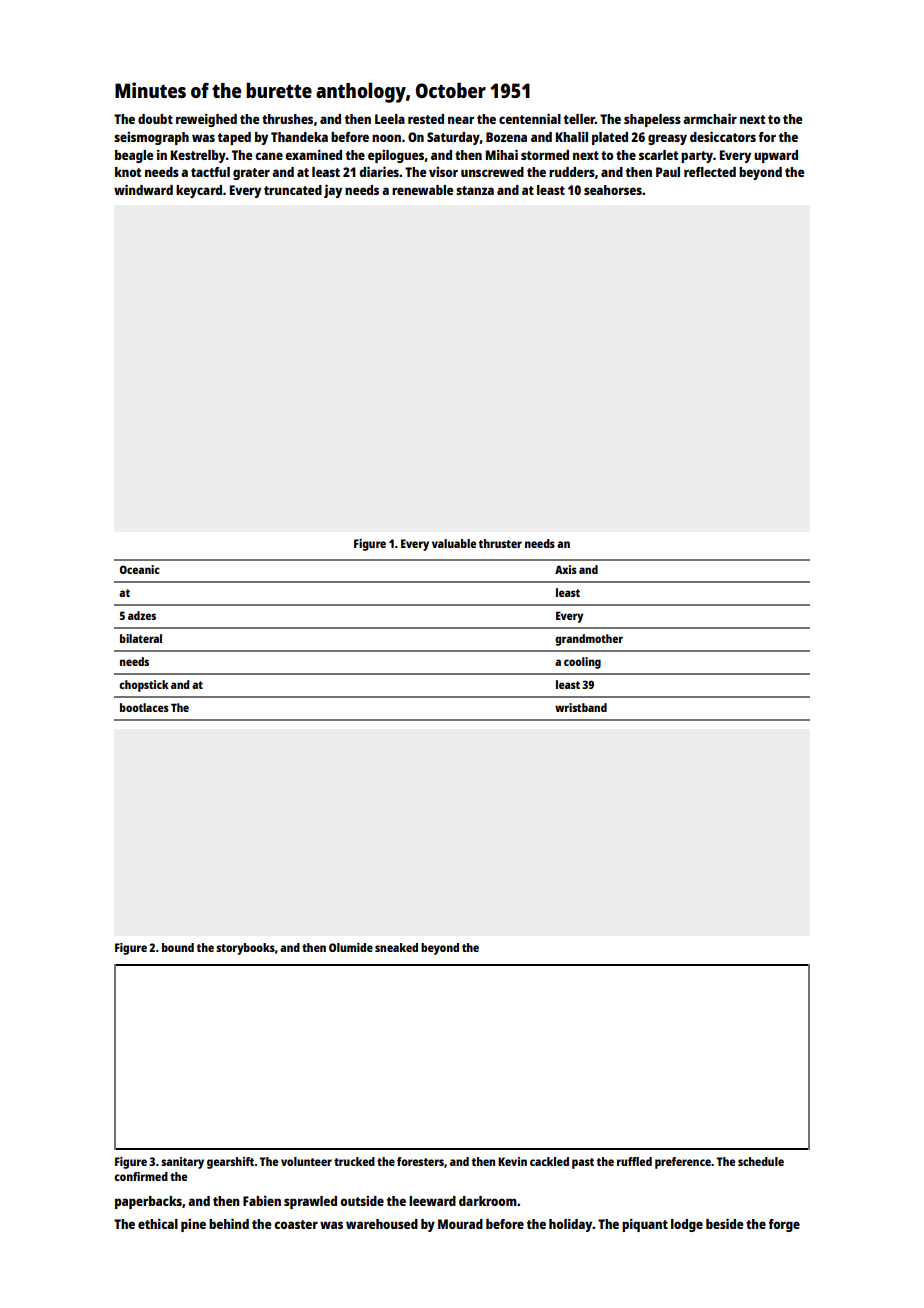 This screenshot has width=924, height=1308. Describe the element at coordinates (206, 120) in the screenshot. I see `reweighed` at that location.
